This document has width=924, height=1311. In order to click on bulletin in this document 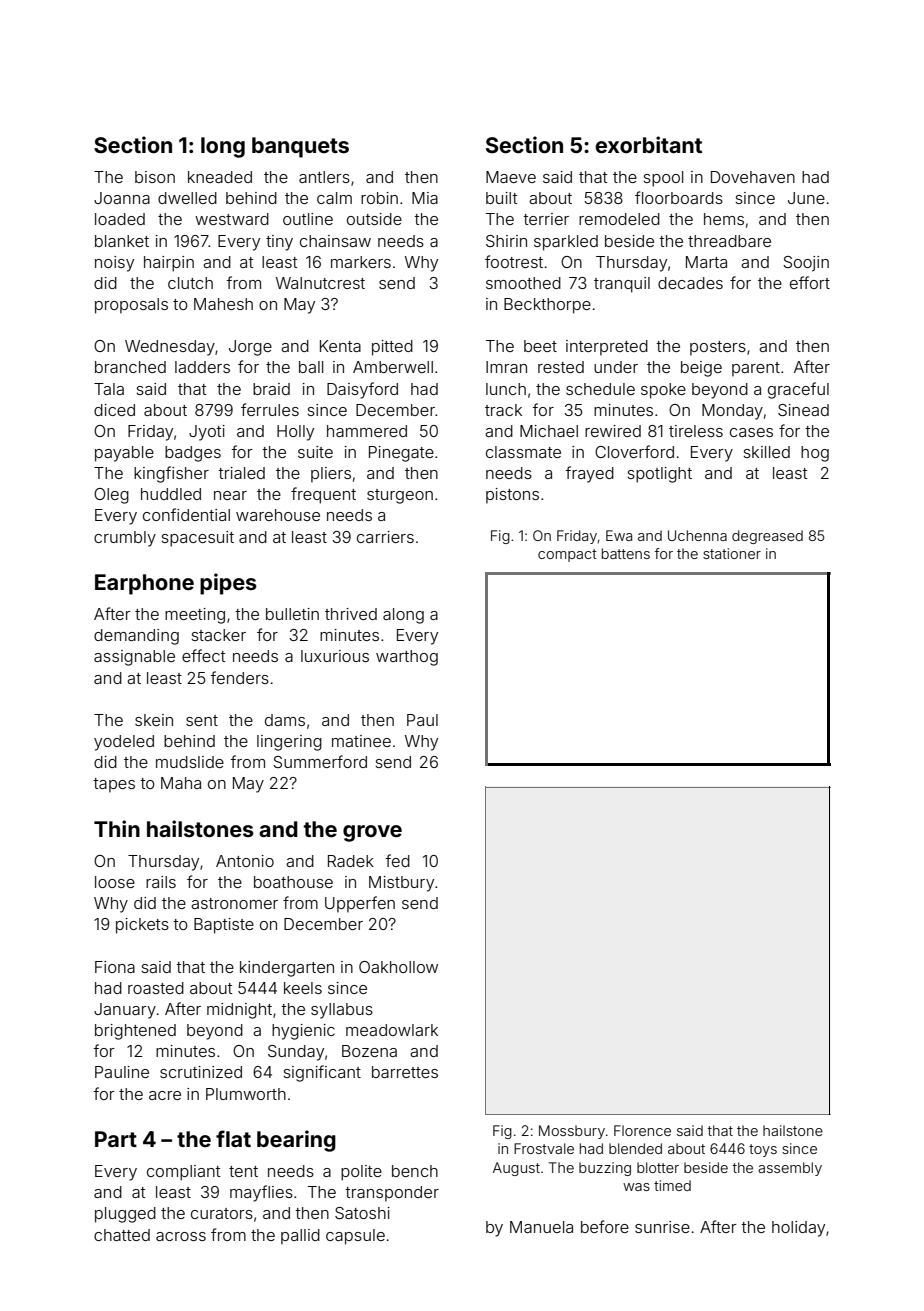, I will do `click(292, 614)`.
